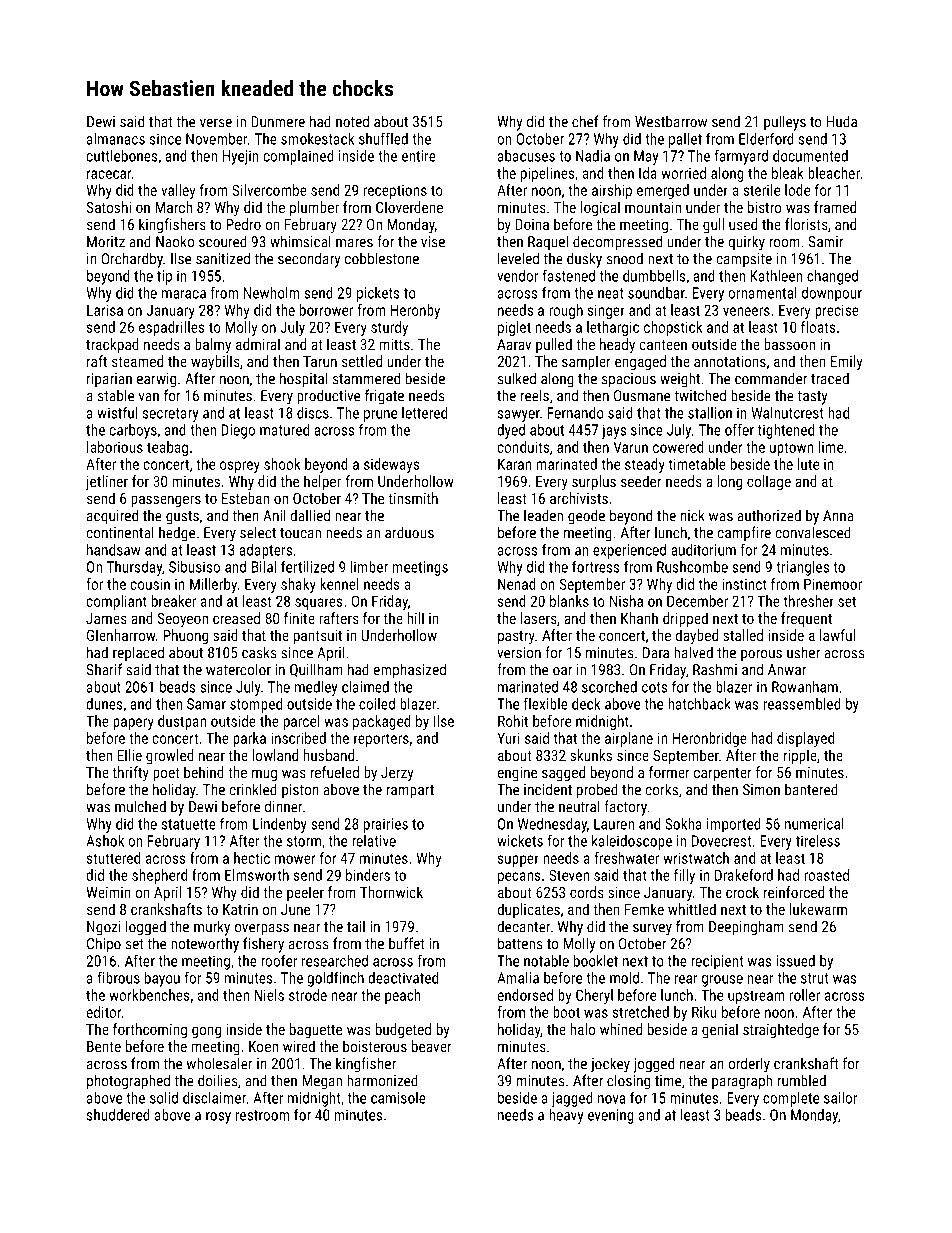 The width and height of the document is (952, 1233). I want to click on jetliner, so click(107, 483).
